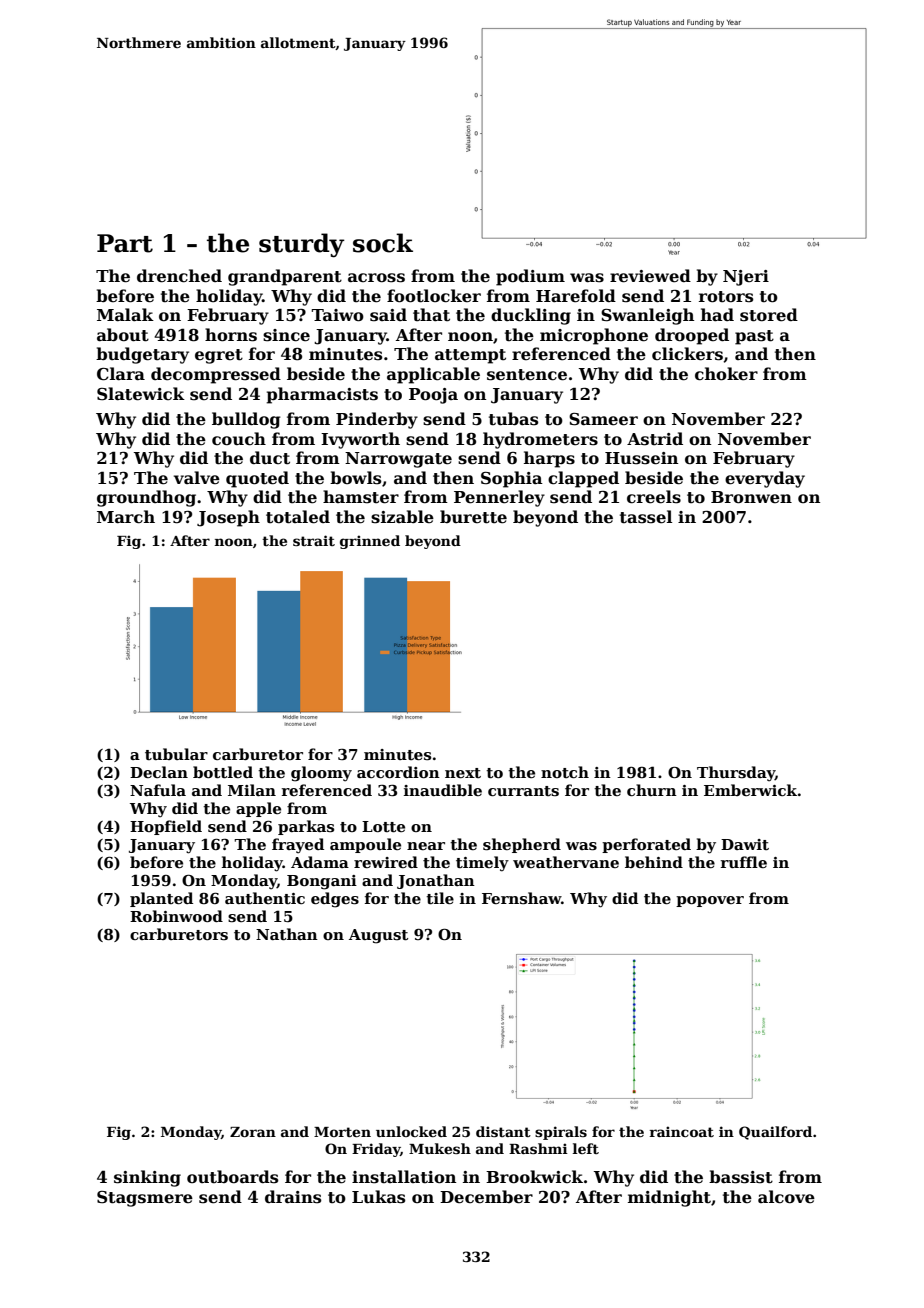 The height and width of the screenshot is (1308, 924). I want to click on frayed, so click(298, 846).
